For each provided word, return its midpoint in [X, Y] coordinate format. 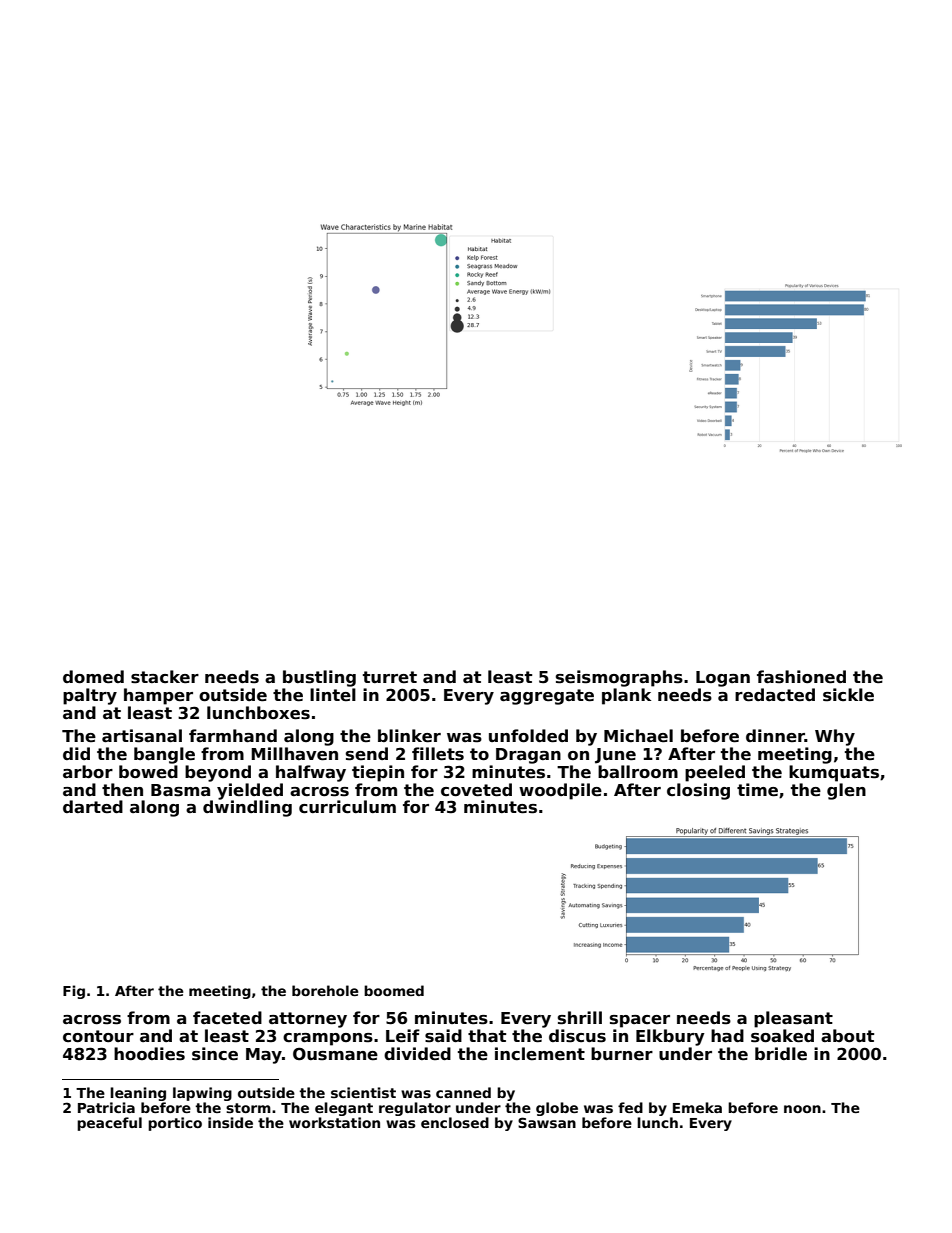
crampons [328, 1039]
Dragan [528, 756]
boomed [394, 990]
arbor [88, 772]
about [847, 1036]
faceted [227, 1018]
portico [175, 1124]
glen [846, 791]
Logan [723, 679]
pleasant [793, 1019]
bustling [319, 678]
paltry [90, 696]
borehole [325, 990]
